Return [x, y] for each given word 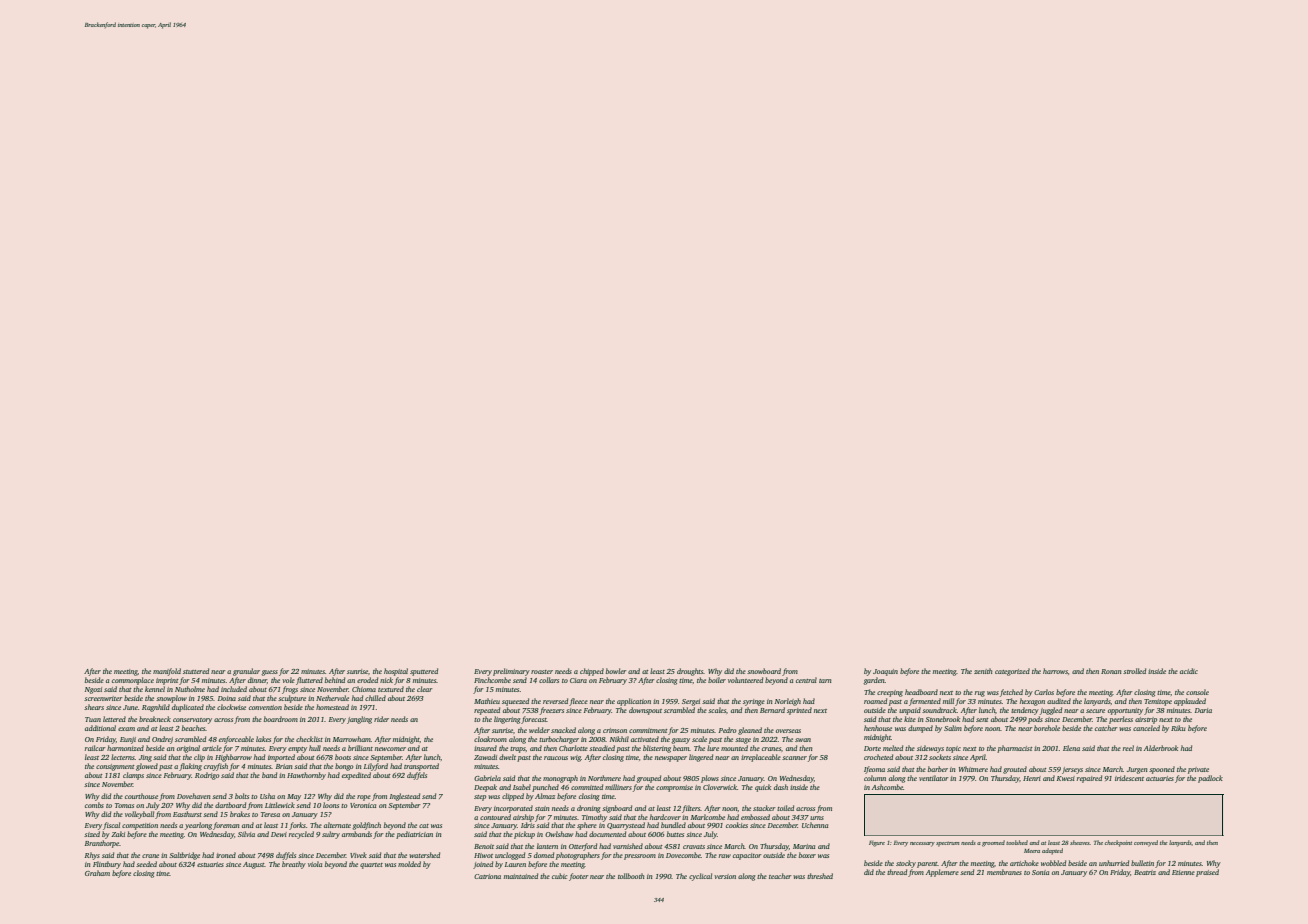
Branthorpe [102, 844]
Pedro [727, 730]
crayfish [216, 767]
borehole [1047, 728]
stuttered [196, 671]
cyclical [700, 877]
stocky [906, 864]
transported [421, 767]
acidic [1189, 671]
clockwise [231, 707]
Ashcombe [887, 787]
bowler [616, 671]
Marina [804, 846]
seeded [146, 864]
